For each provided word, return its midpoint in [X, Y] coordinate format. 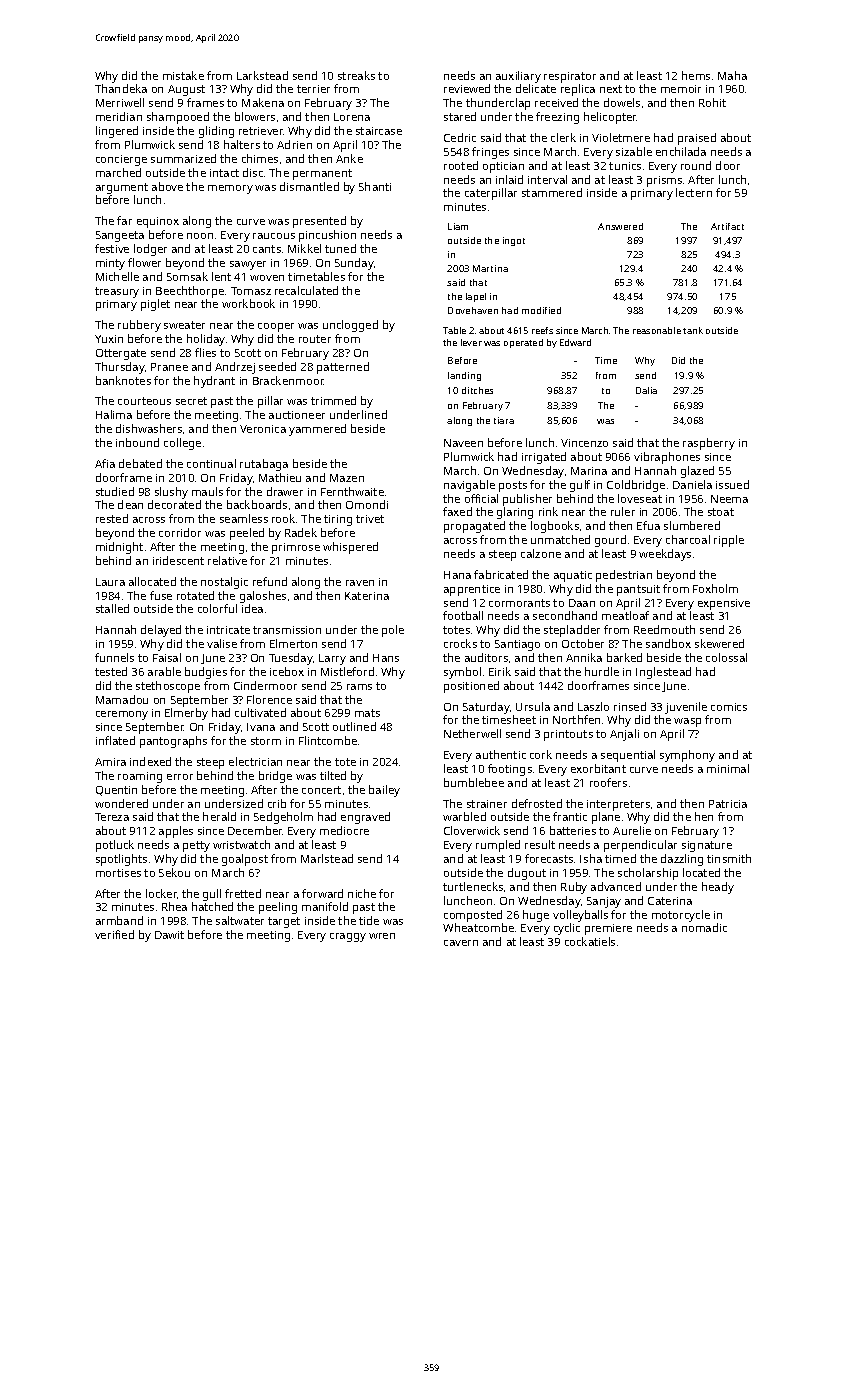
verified [114, 934]
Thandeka [121, 88]
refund [270, 581]
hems [696, 75]
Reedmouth [664, 629]
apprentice [472, 590]
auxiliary [518, 77]
